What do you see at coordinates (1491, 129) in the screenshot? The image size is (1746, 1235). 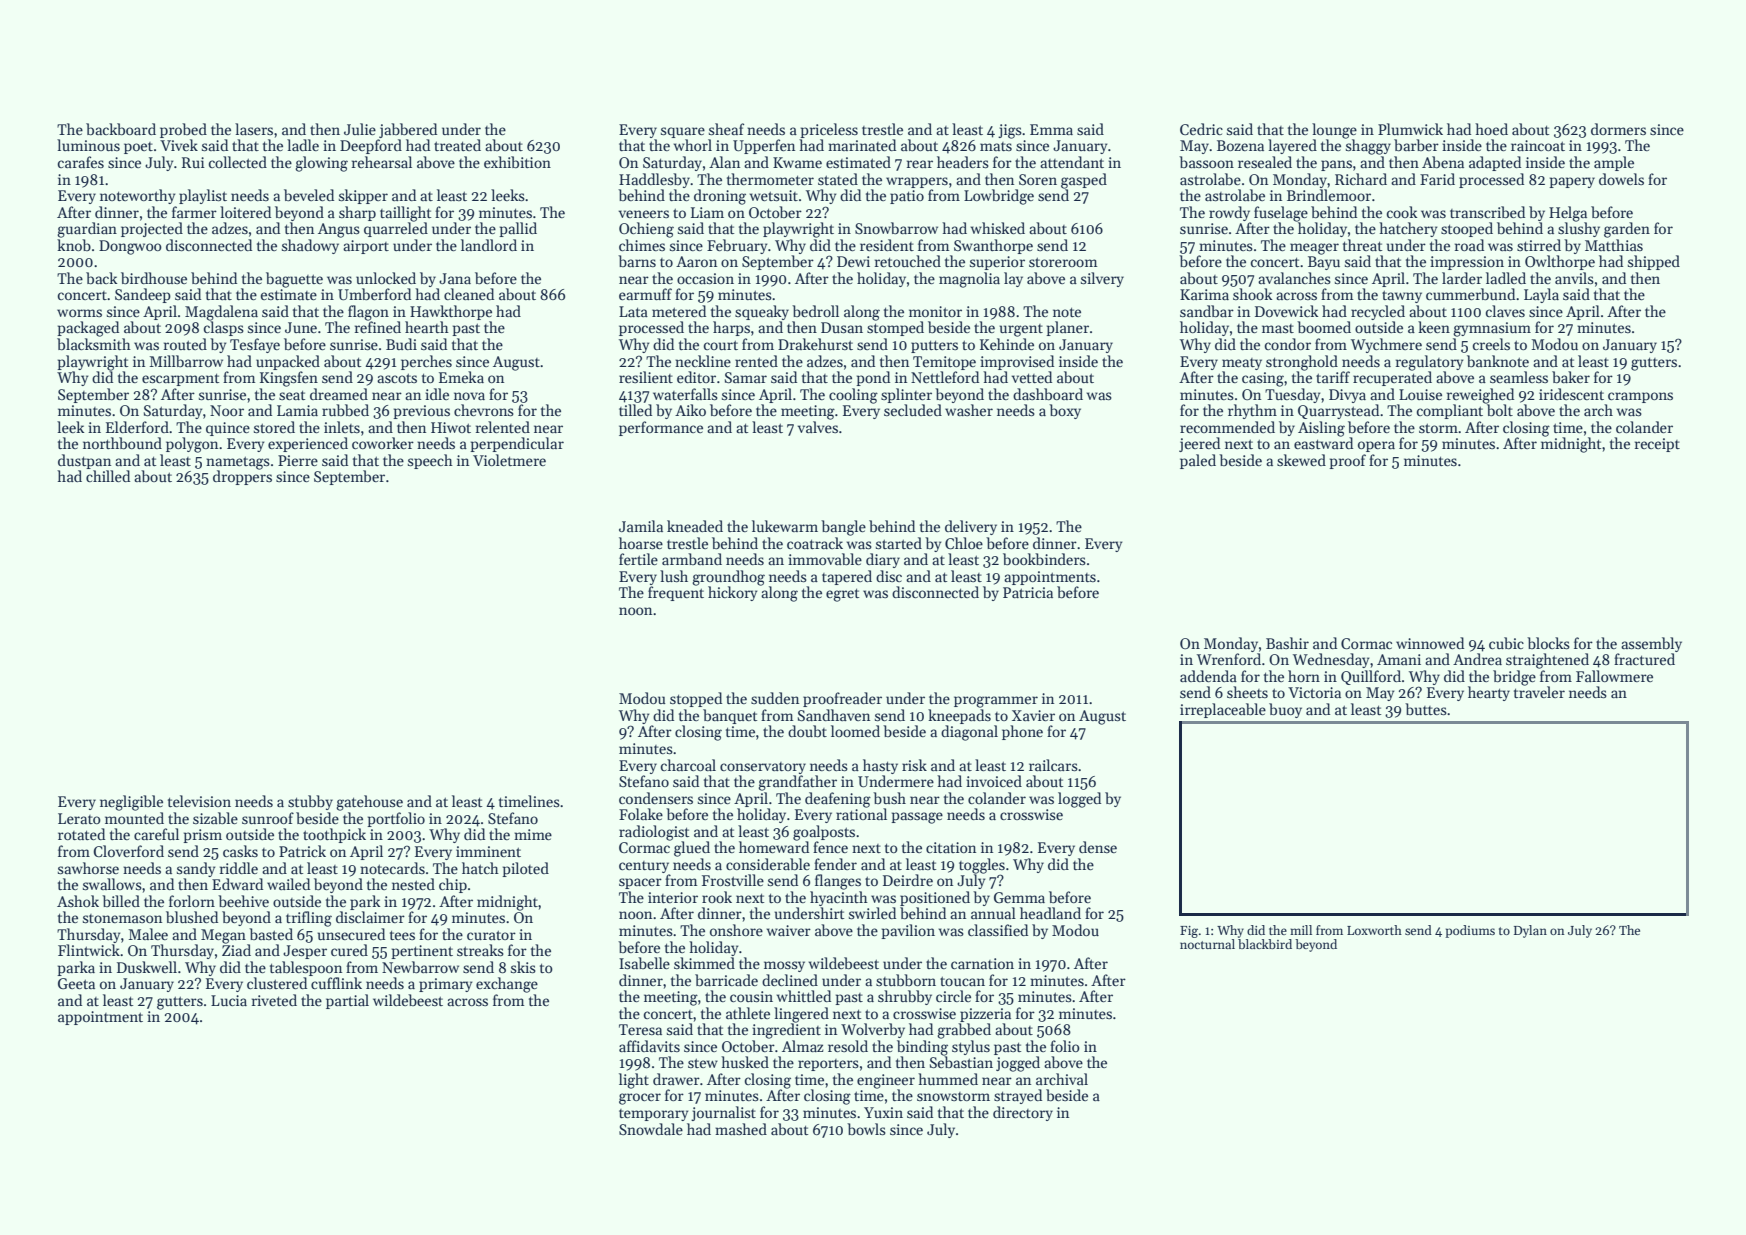 I see `hoed` at bounding box center [1491, 129].
